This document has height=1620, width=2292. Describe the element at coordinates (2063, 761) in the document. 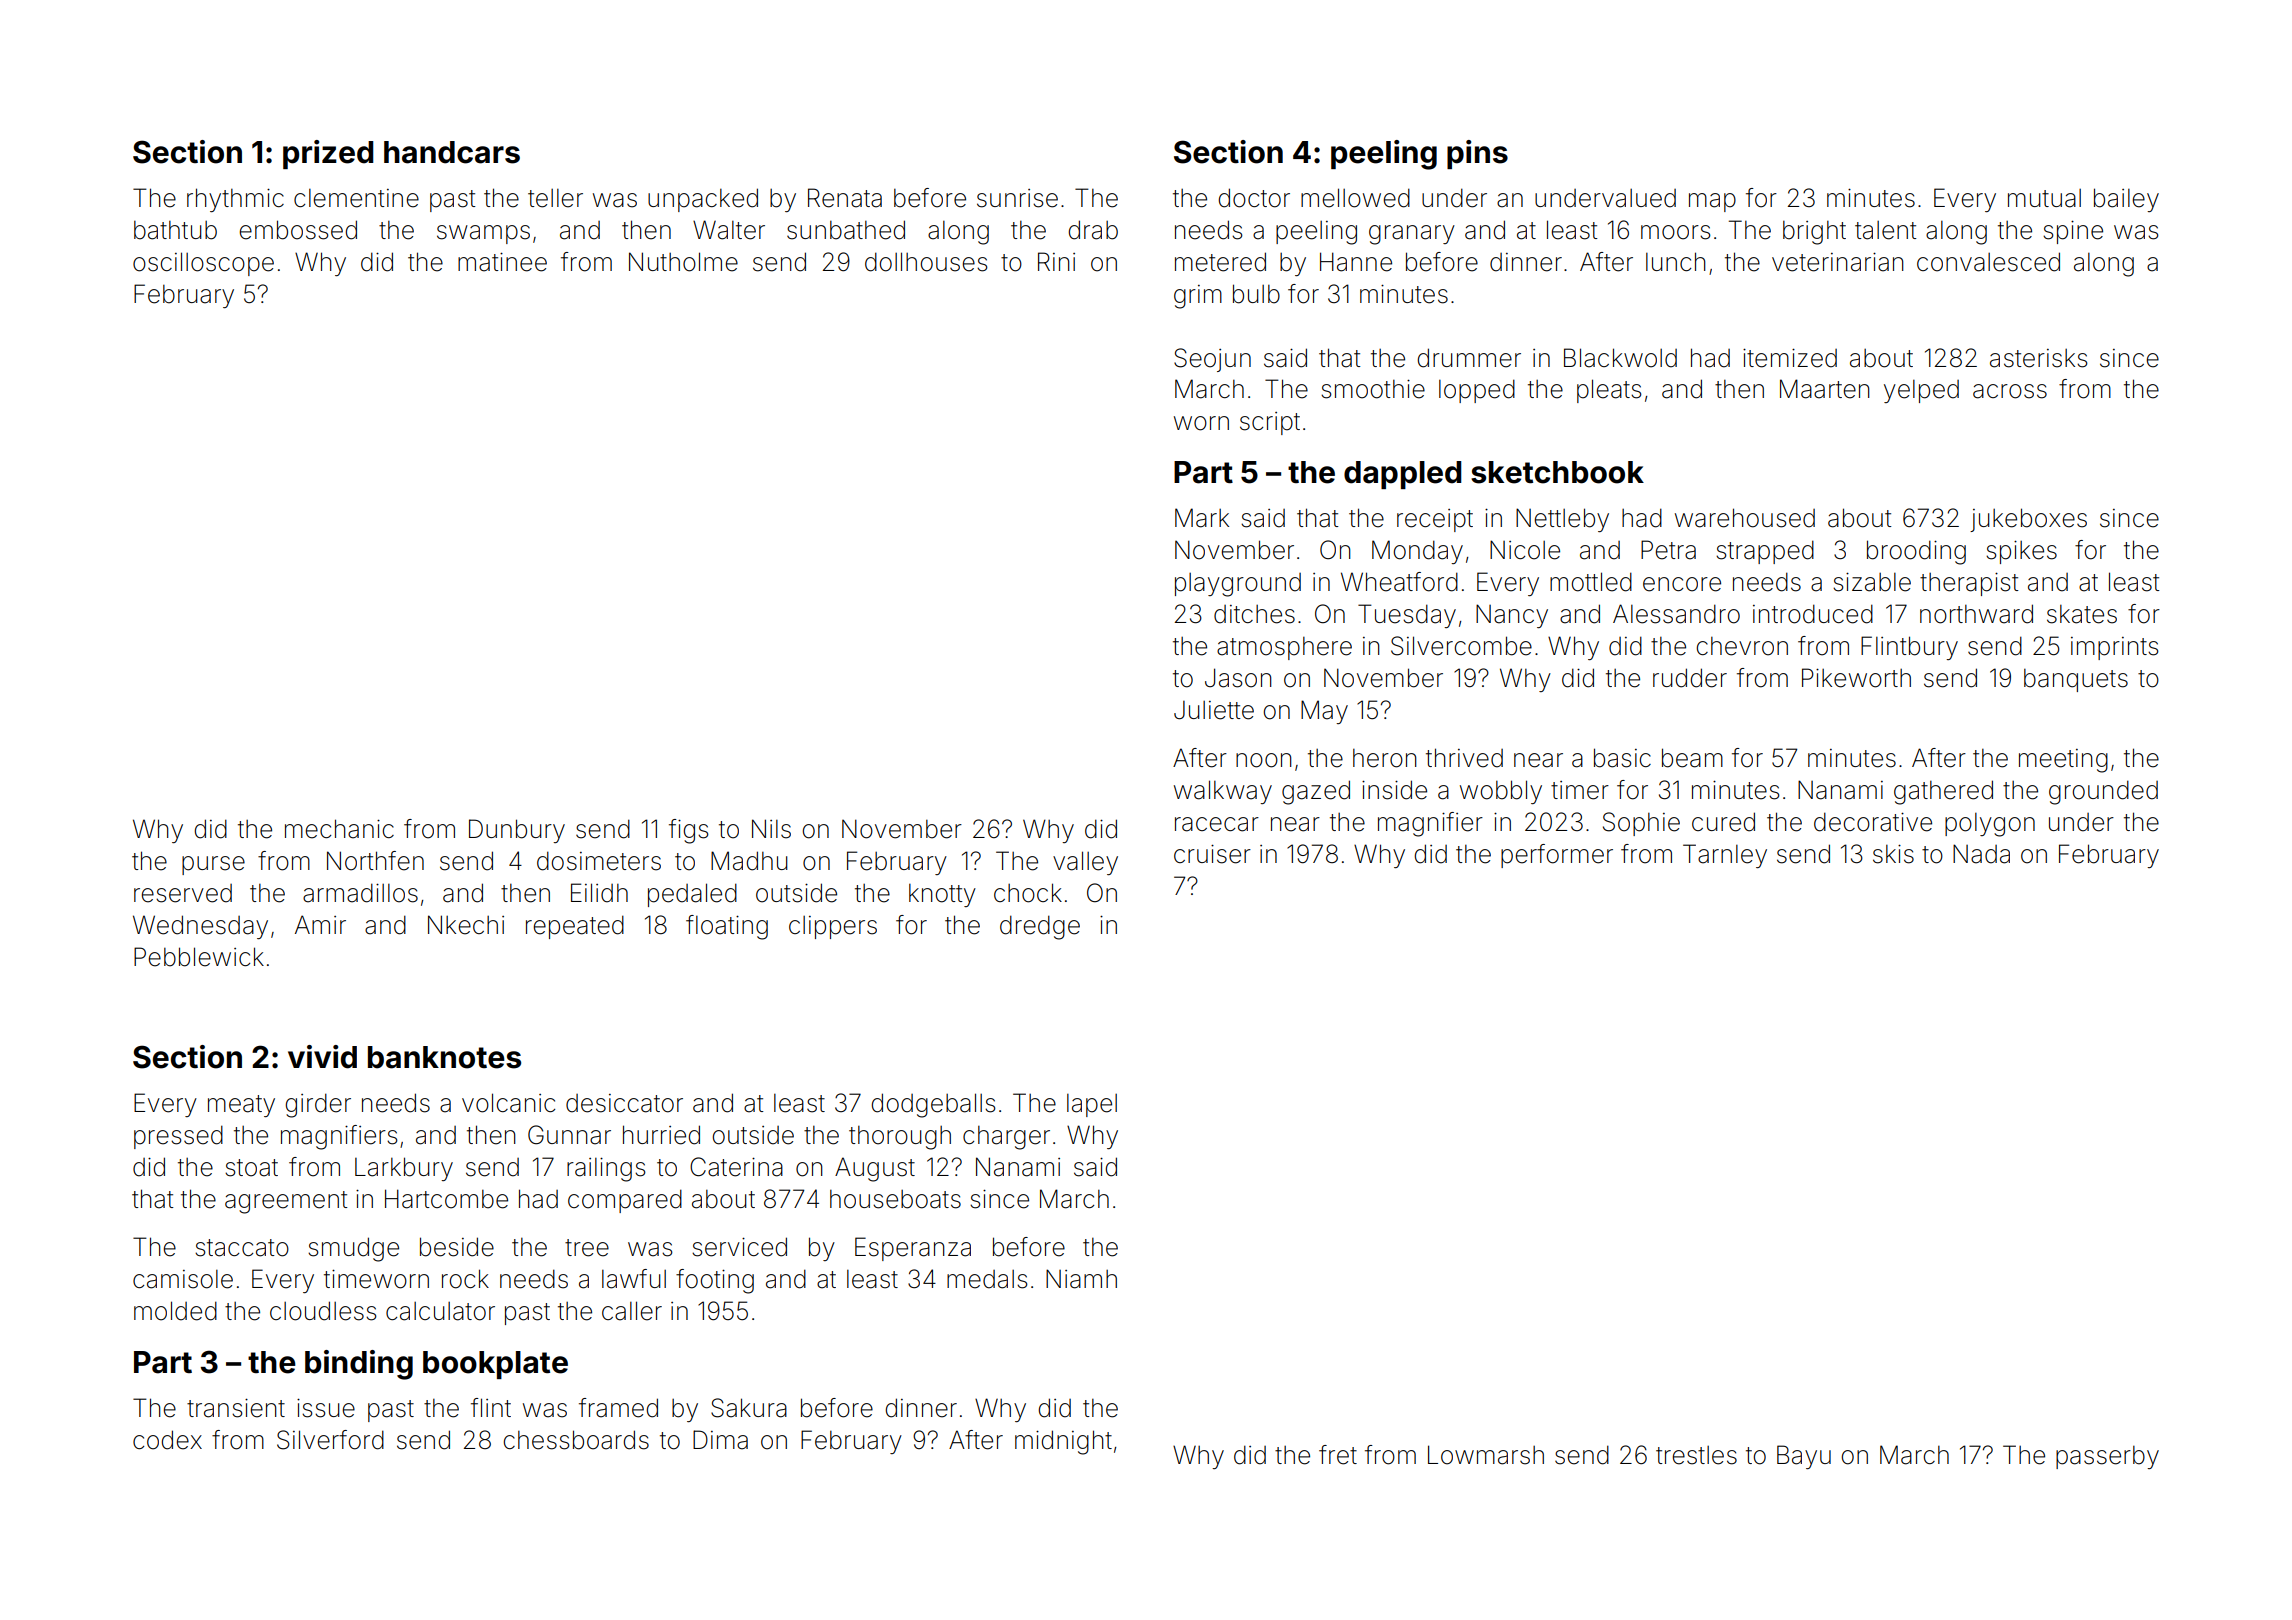

I see `meeting` at that location.
